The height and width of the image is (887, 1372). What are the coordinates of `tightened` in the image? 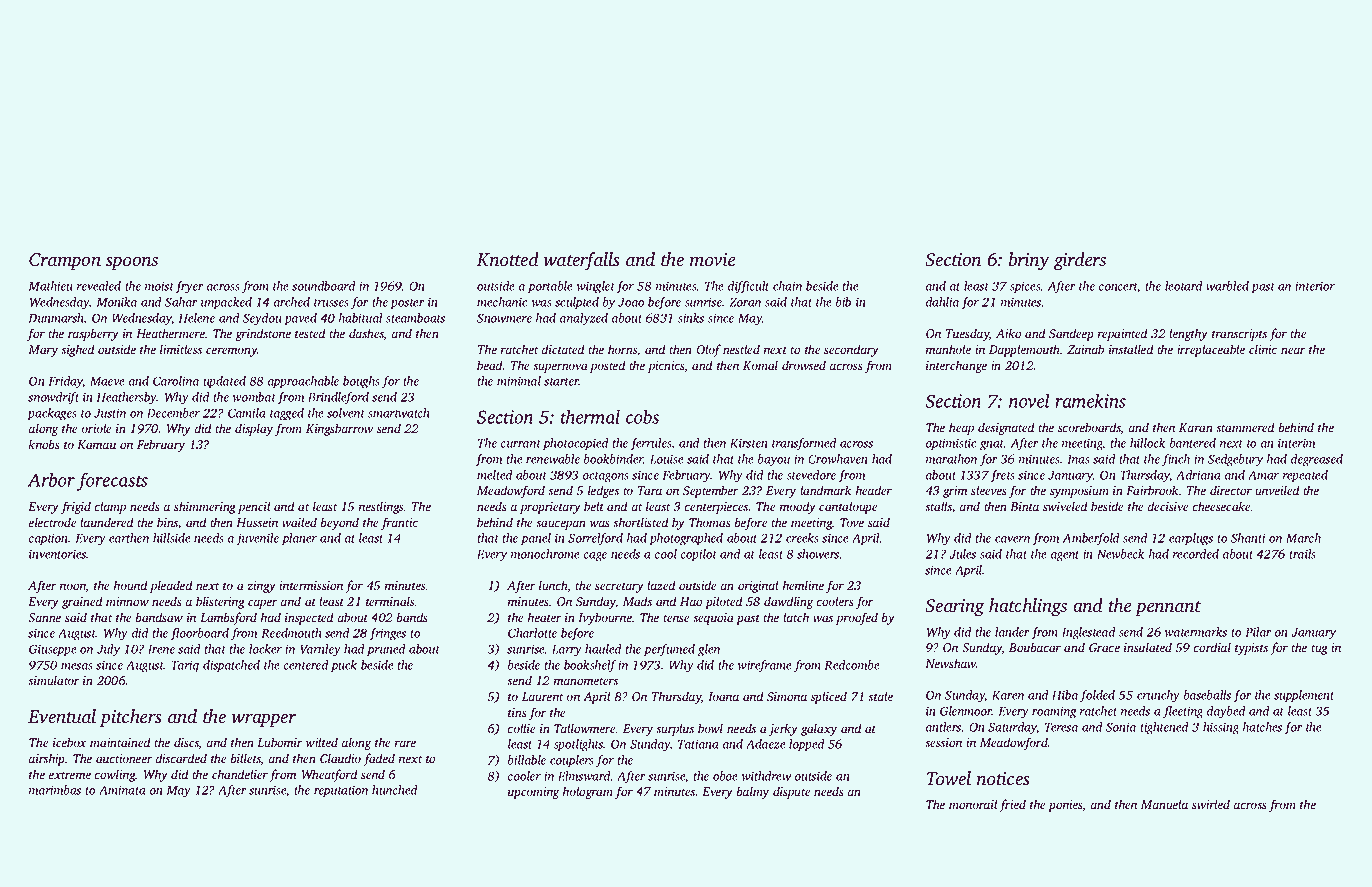 It's located at (1164, 728).
